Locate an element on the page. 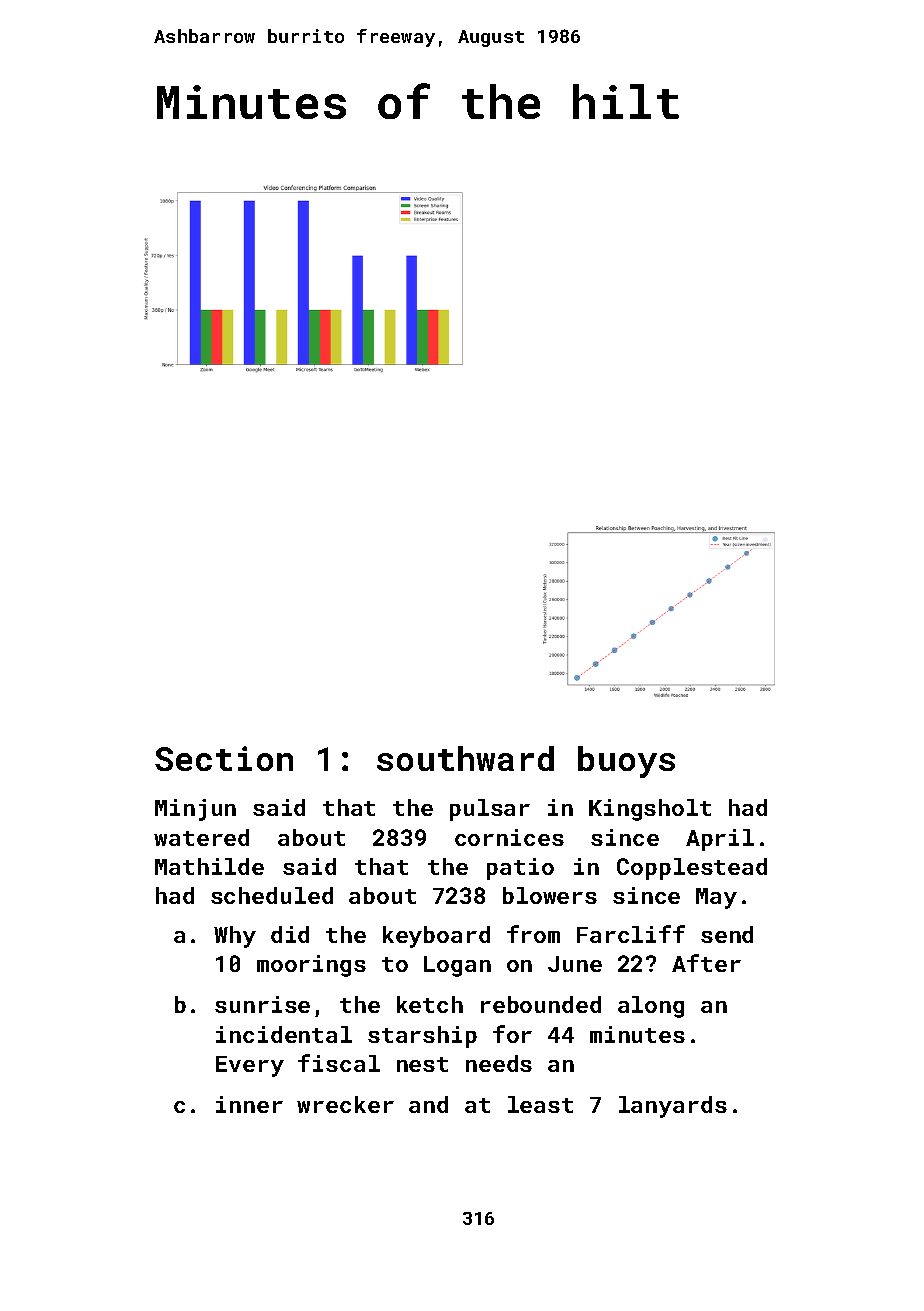  rebounded is located at coordinates (541, 1004).
